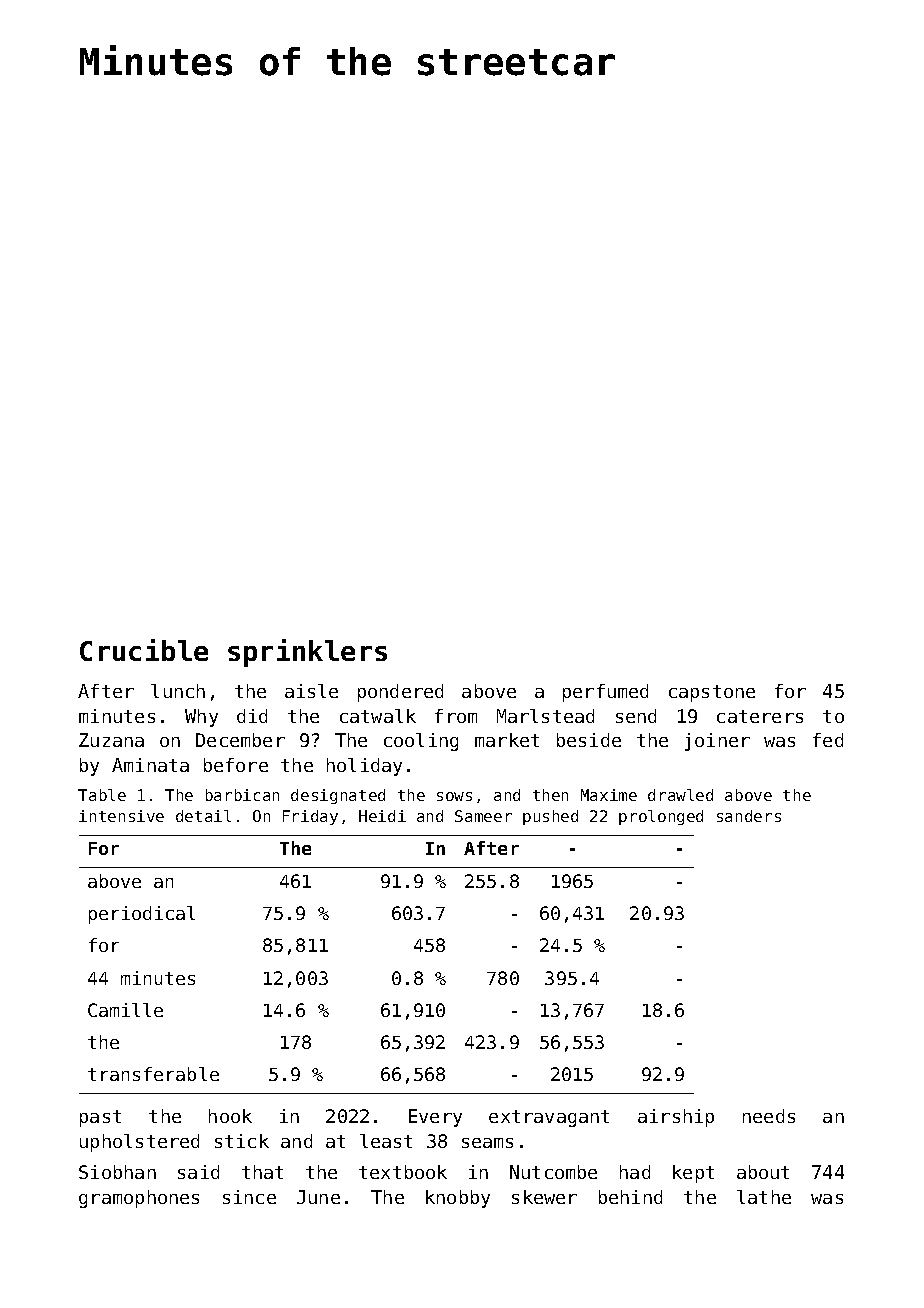 This screenshot has width=924, height=1308. Describe the element at coordinates (125, 1010) in the screenshot. I see `Camille` at that location.
